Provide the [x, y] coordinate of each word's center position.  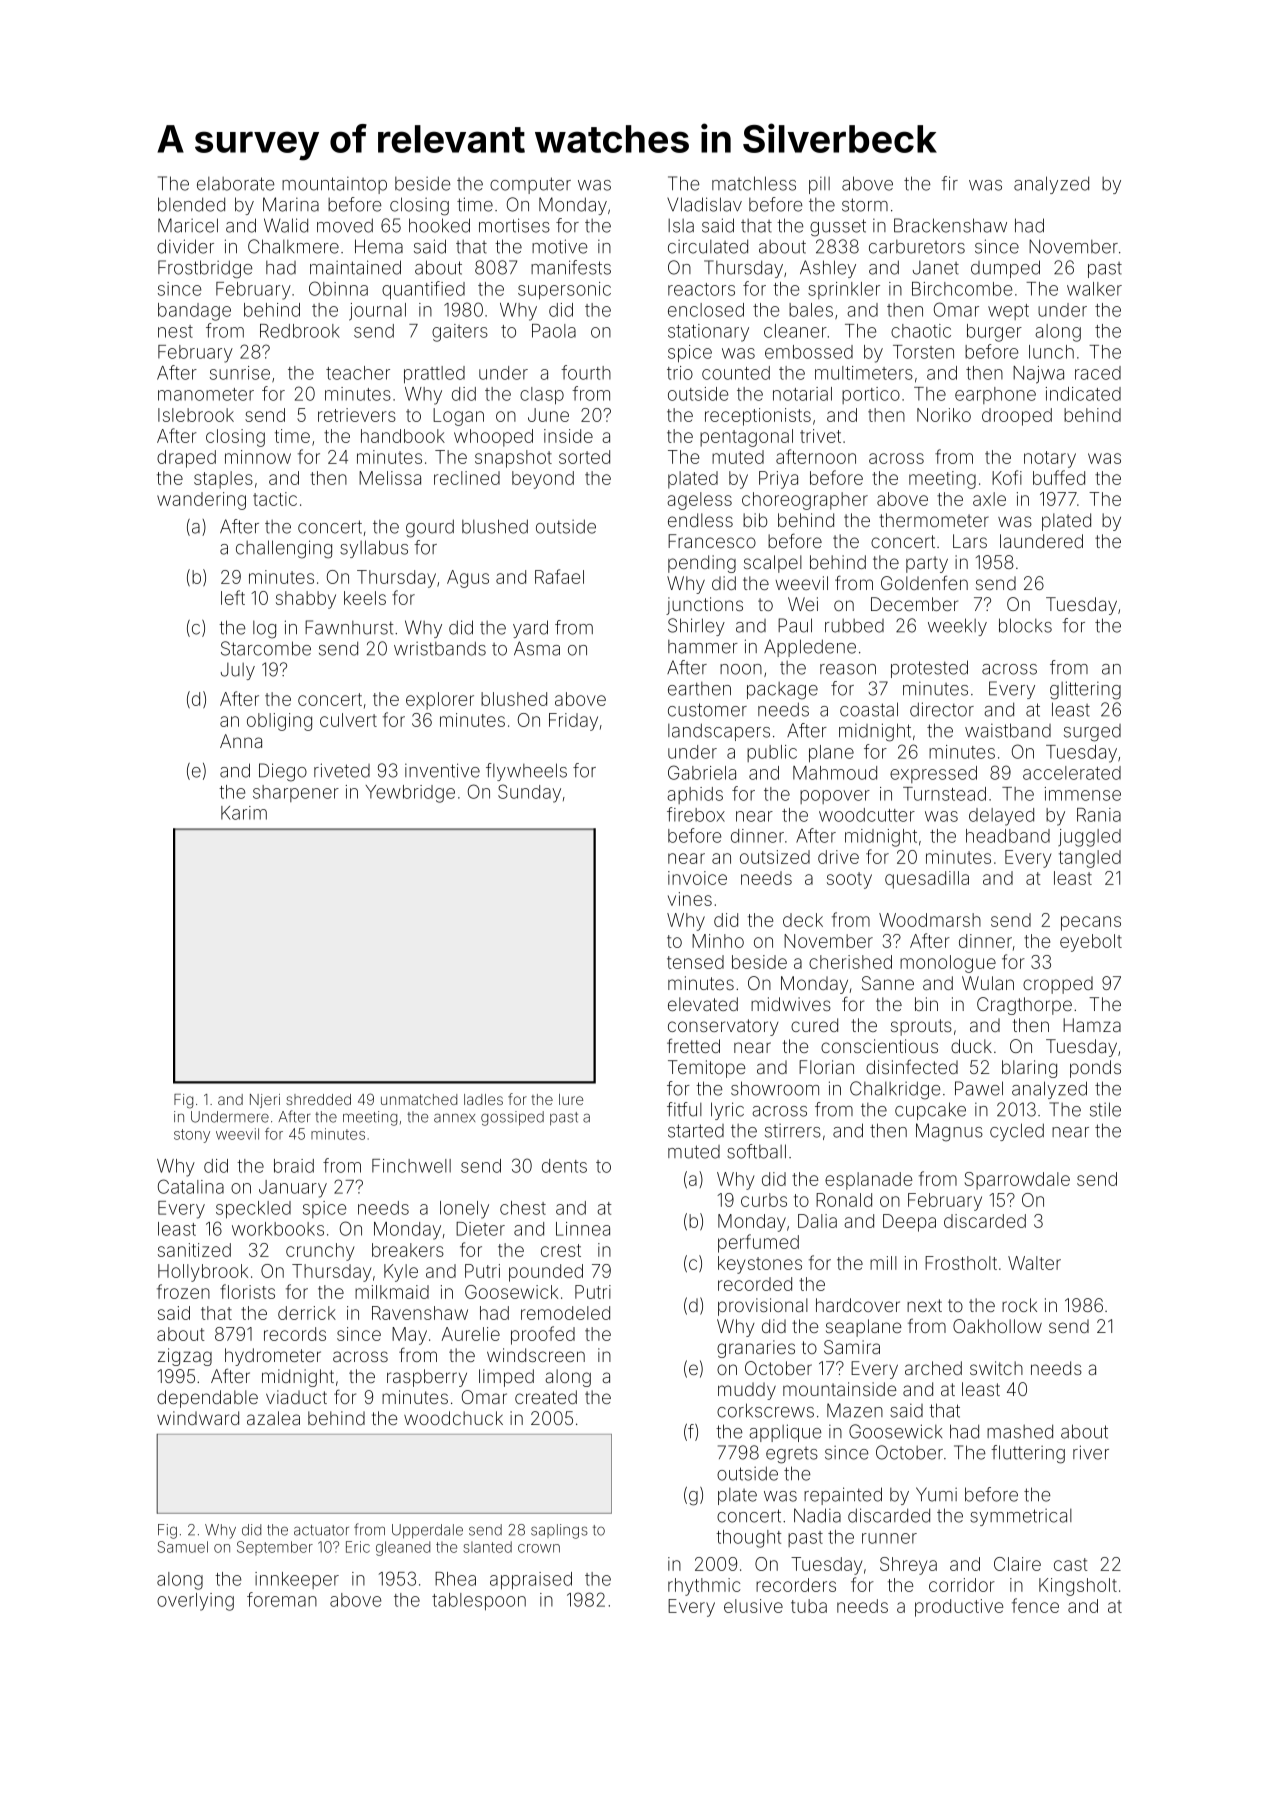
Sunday [529, 793]
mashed [1020, 1431]
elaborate [236, 184]
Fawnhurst [349, 627]
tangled [1090, 859]
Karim [244, 813]
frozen [183, 1291]
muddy [747, 1391]
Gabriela [702, 772]
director [942, 709]
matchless [754, 183]
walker [1094, 289]
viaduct [296, 1397]
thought [749, 1539]
